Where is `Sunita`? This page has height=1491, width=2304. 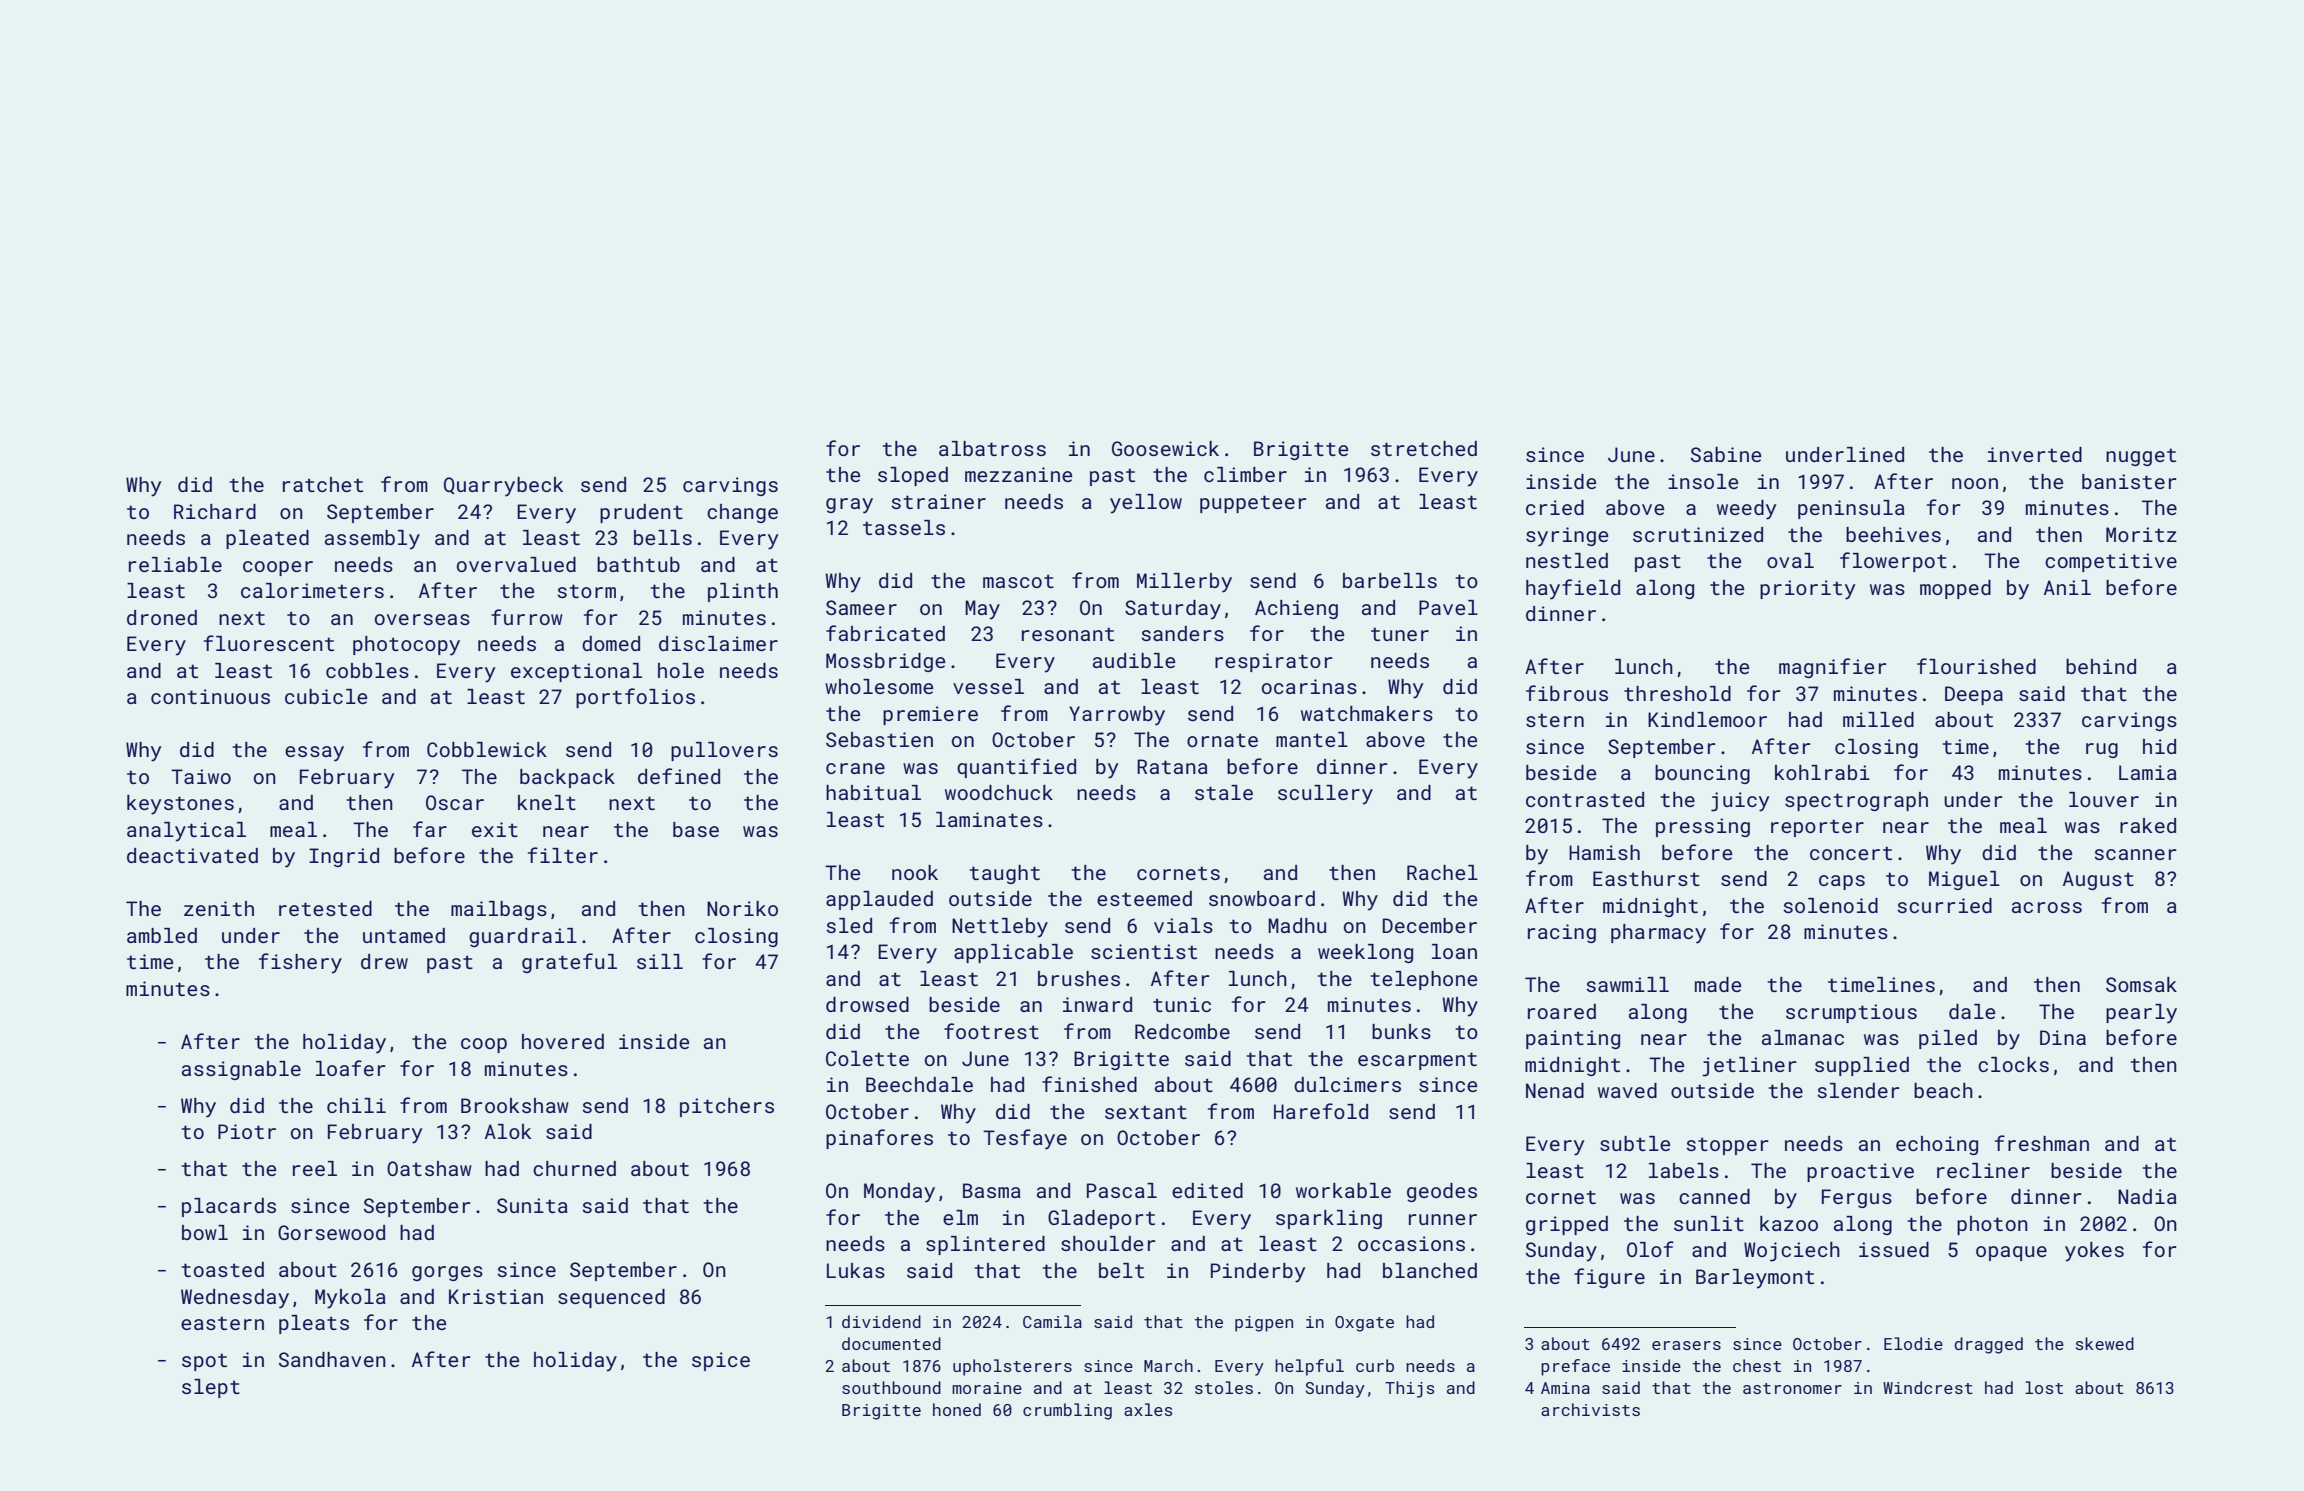 Sunita is located at coordinates (532, 1205).
